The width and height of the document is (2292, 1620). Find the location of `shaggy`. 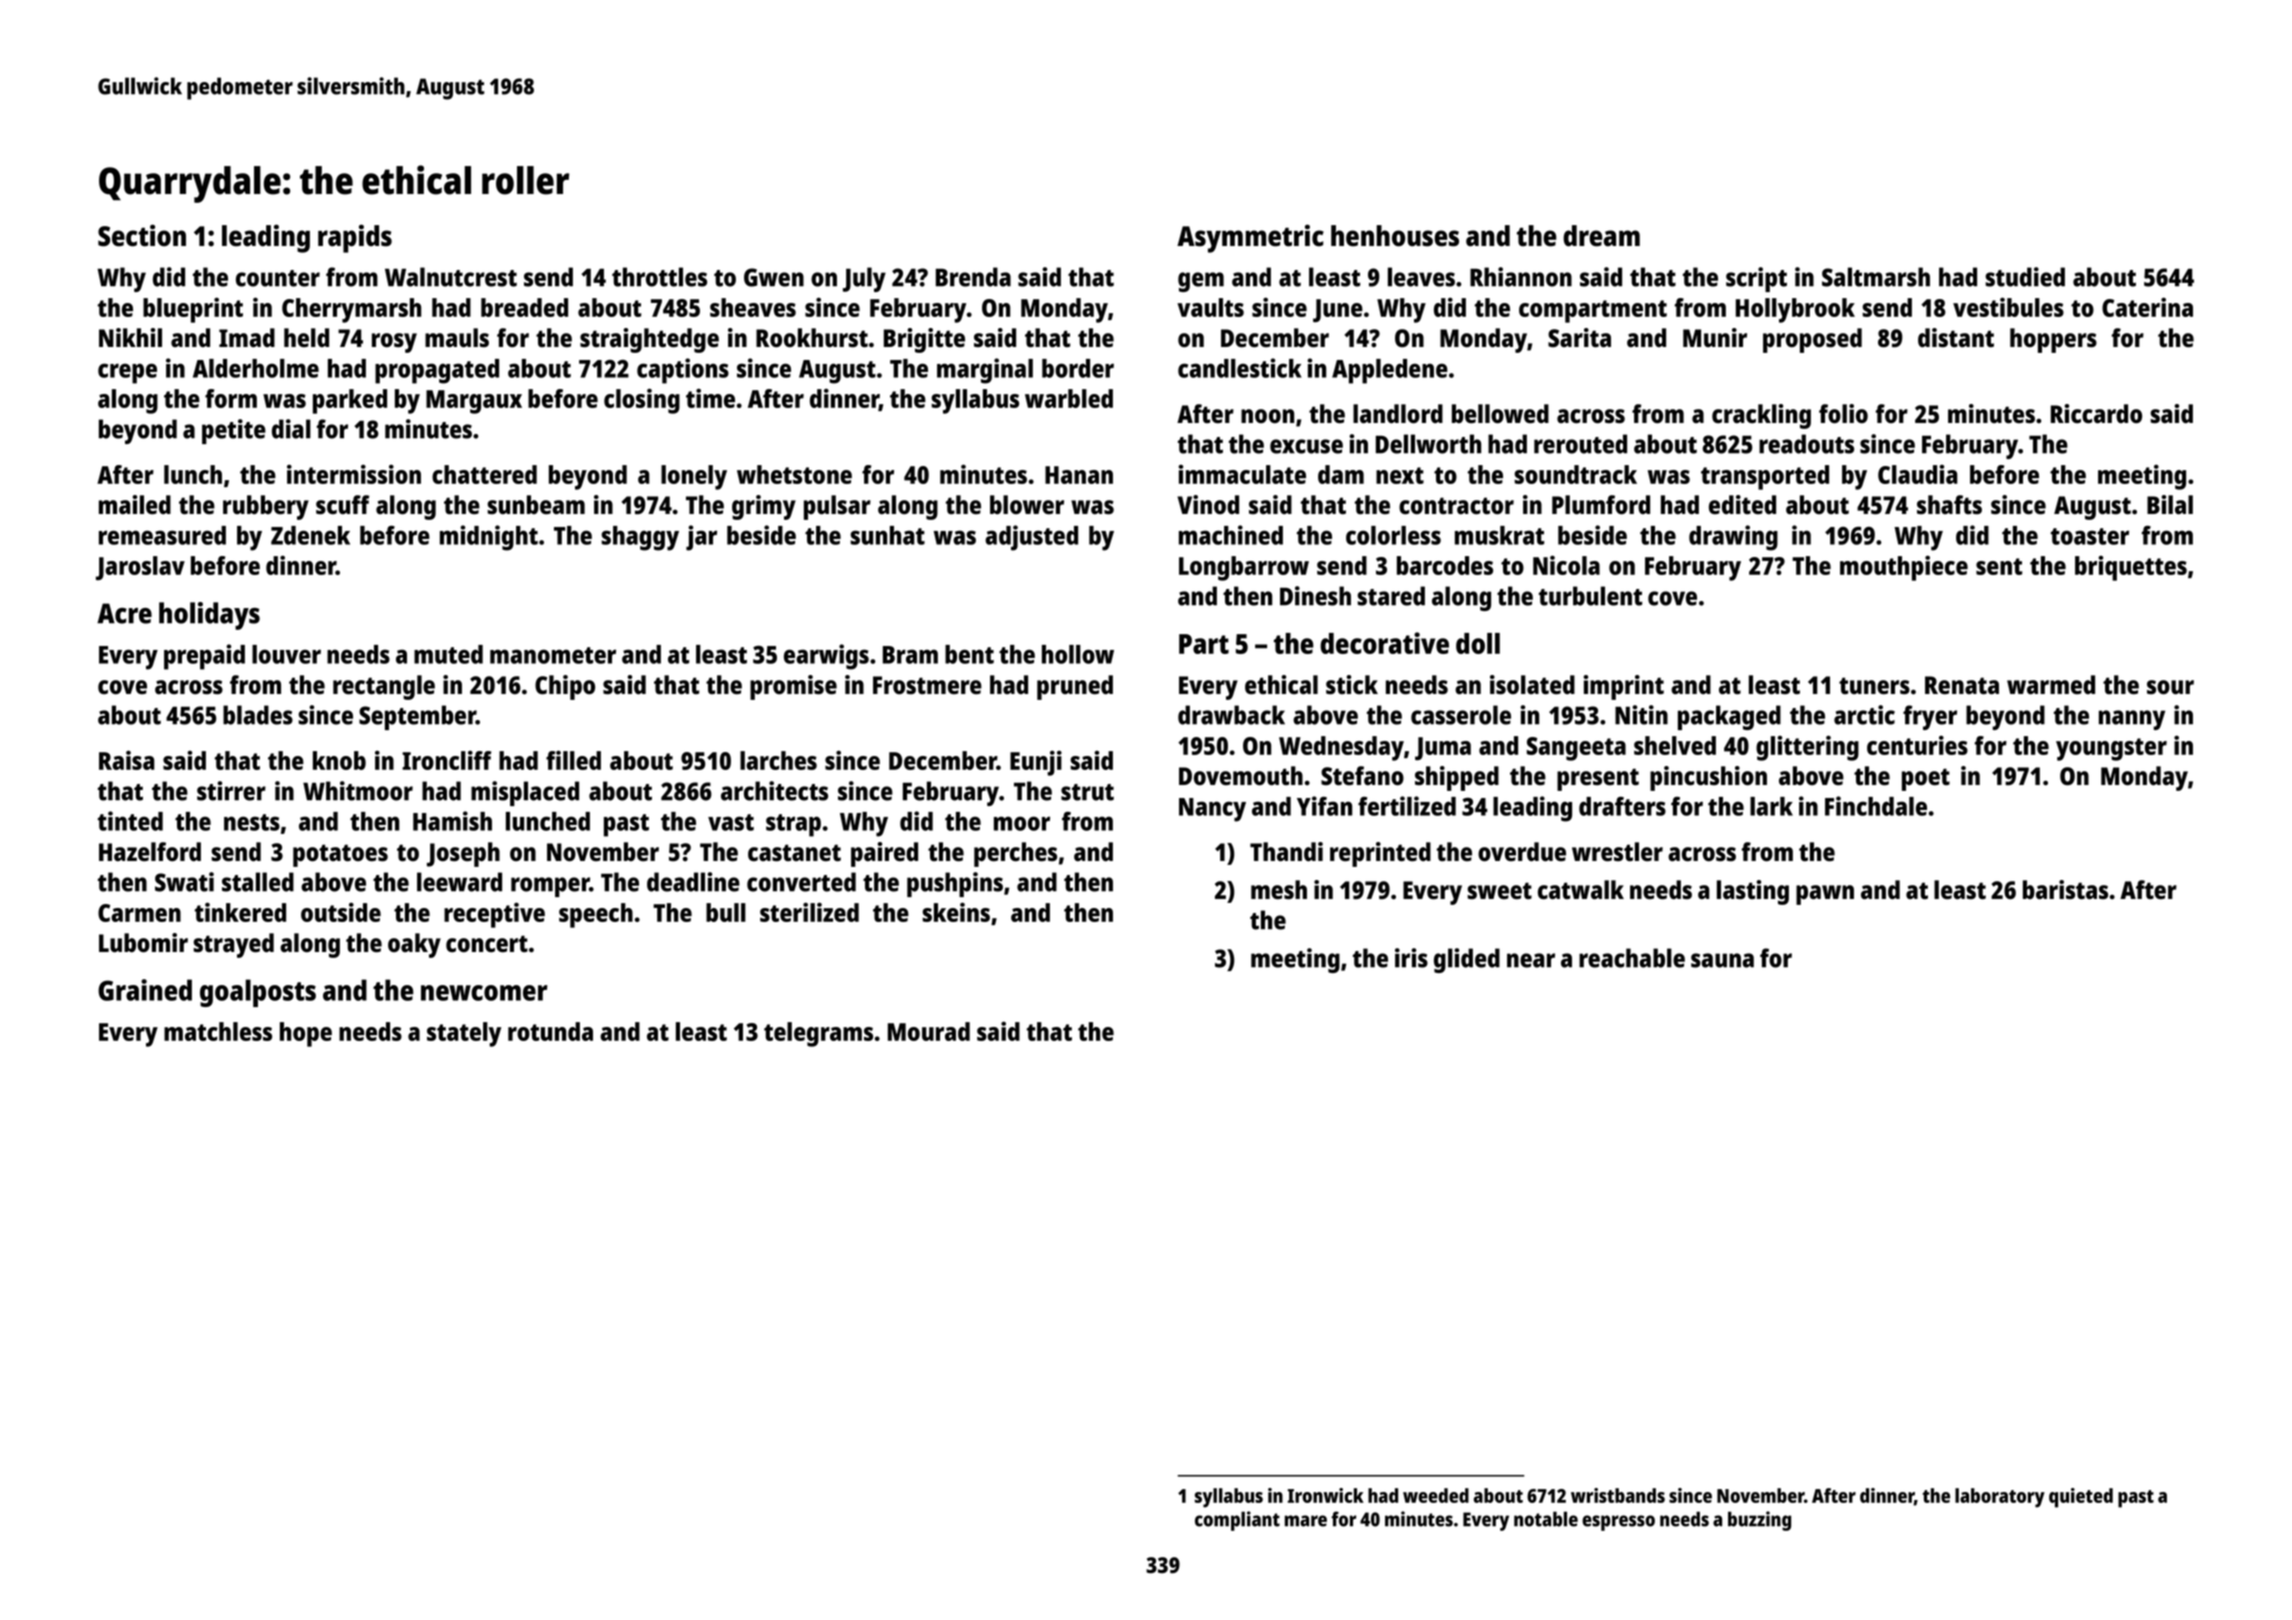

shaggy is located at coordinates (640, 538).
